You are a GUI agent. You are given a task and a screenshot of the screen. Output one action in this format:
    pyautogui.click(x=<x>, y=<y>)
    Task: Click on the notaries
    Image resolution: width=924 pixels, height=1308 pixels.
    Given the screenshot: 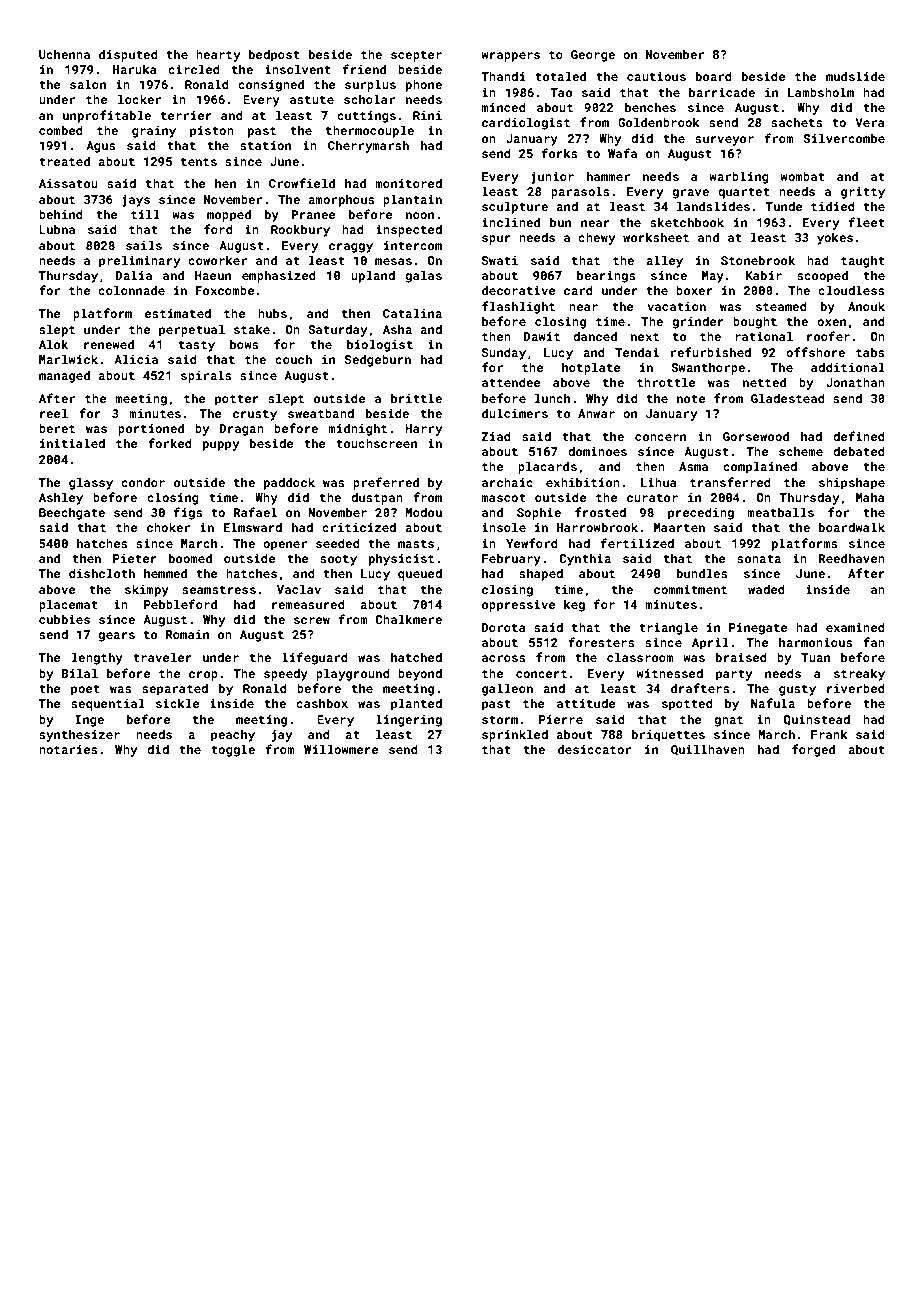 What is the action you would take?
    pyautogui.click(x=68, y=749)
